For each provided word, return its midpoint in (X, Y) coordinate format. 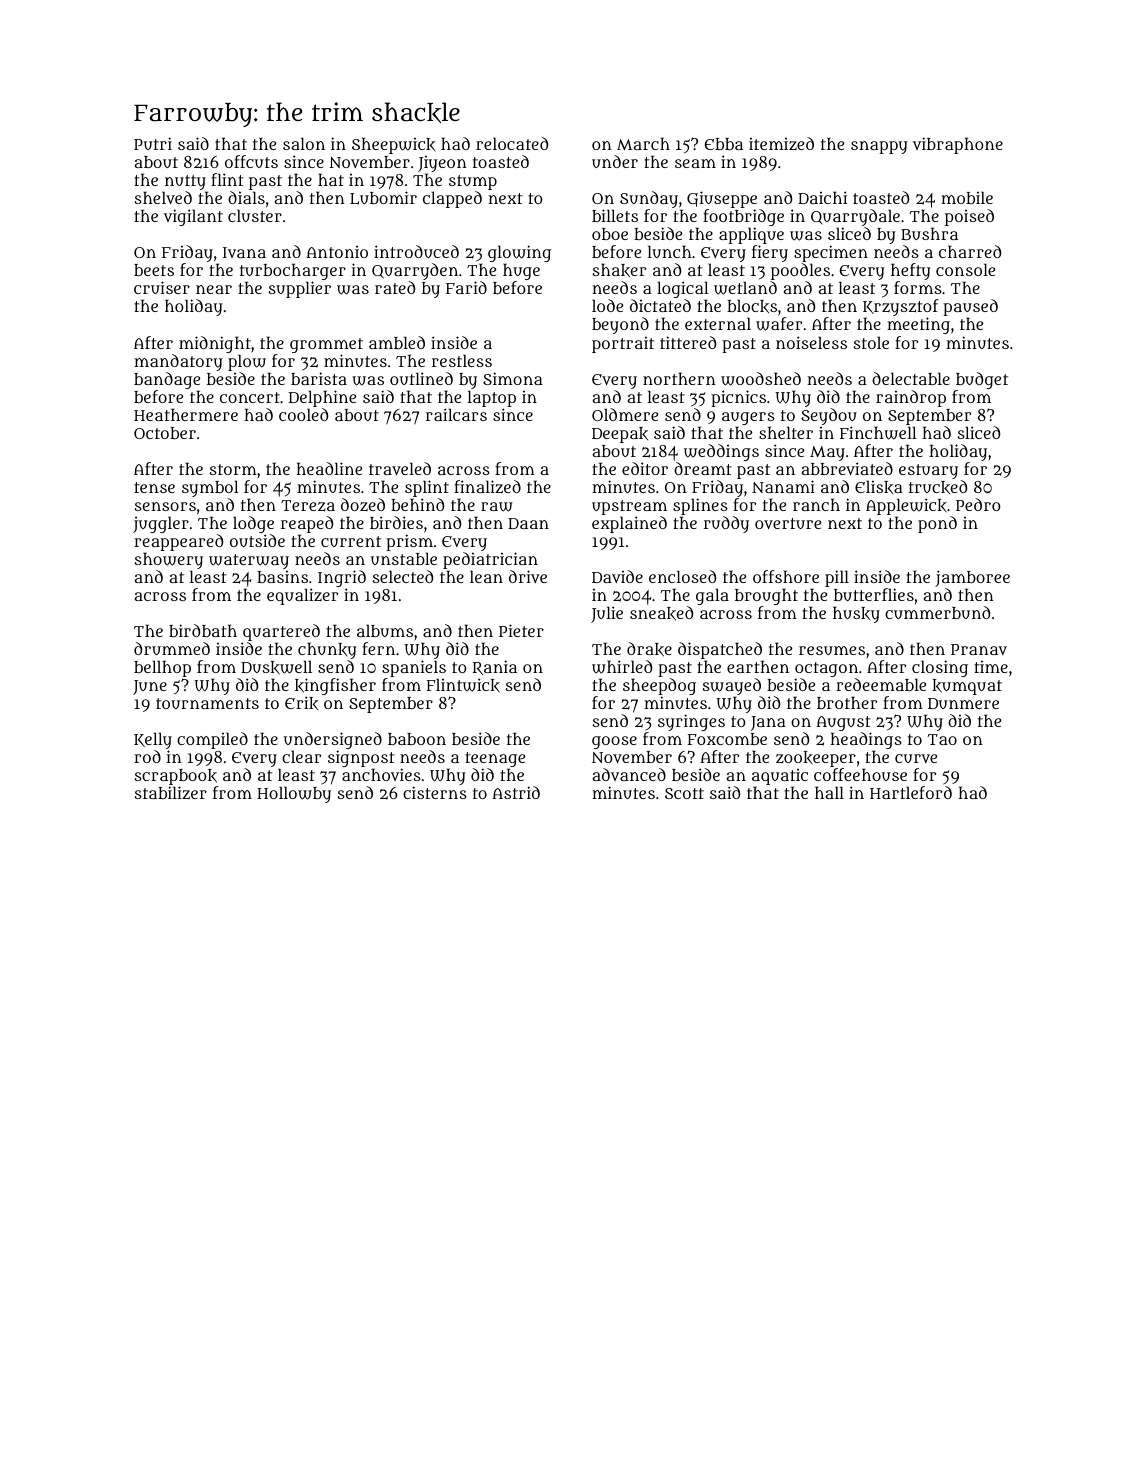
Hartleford (911, 792)
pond (937, 524)
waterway (249, 561)
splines (700, 506)
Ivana (244, 252)
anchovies (381, 774)
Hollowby (294, 794)
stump (473, 183)
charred (970, 251)
